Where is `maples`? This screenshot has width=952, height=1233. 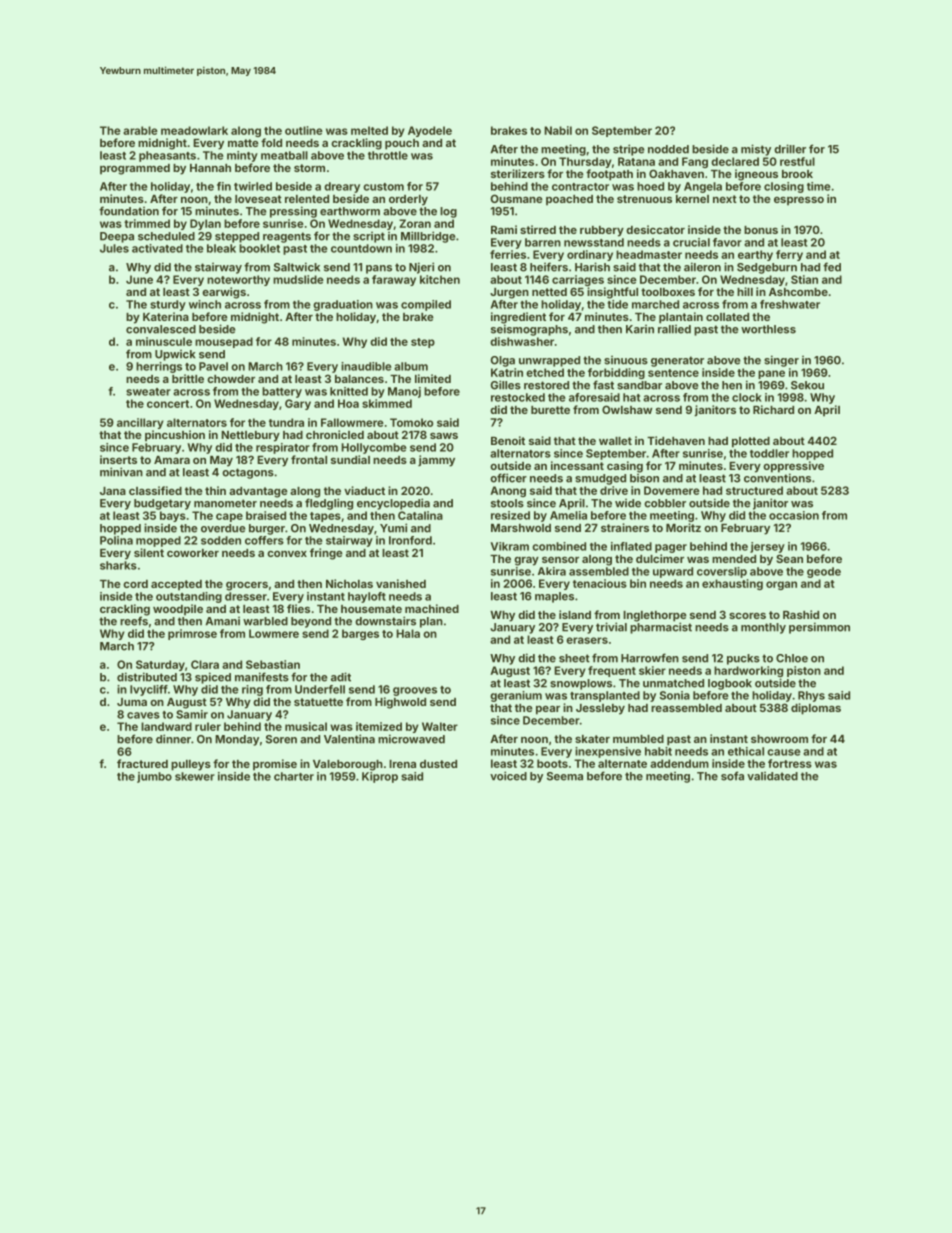
maples is located at coordinates (554, 597).
